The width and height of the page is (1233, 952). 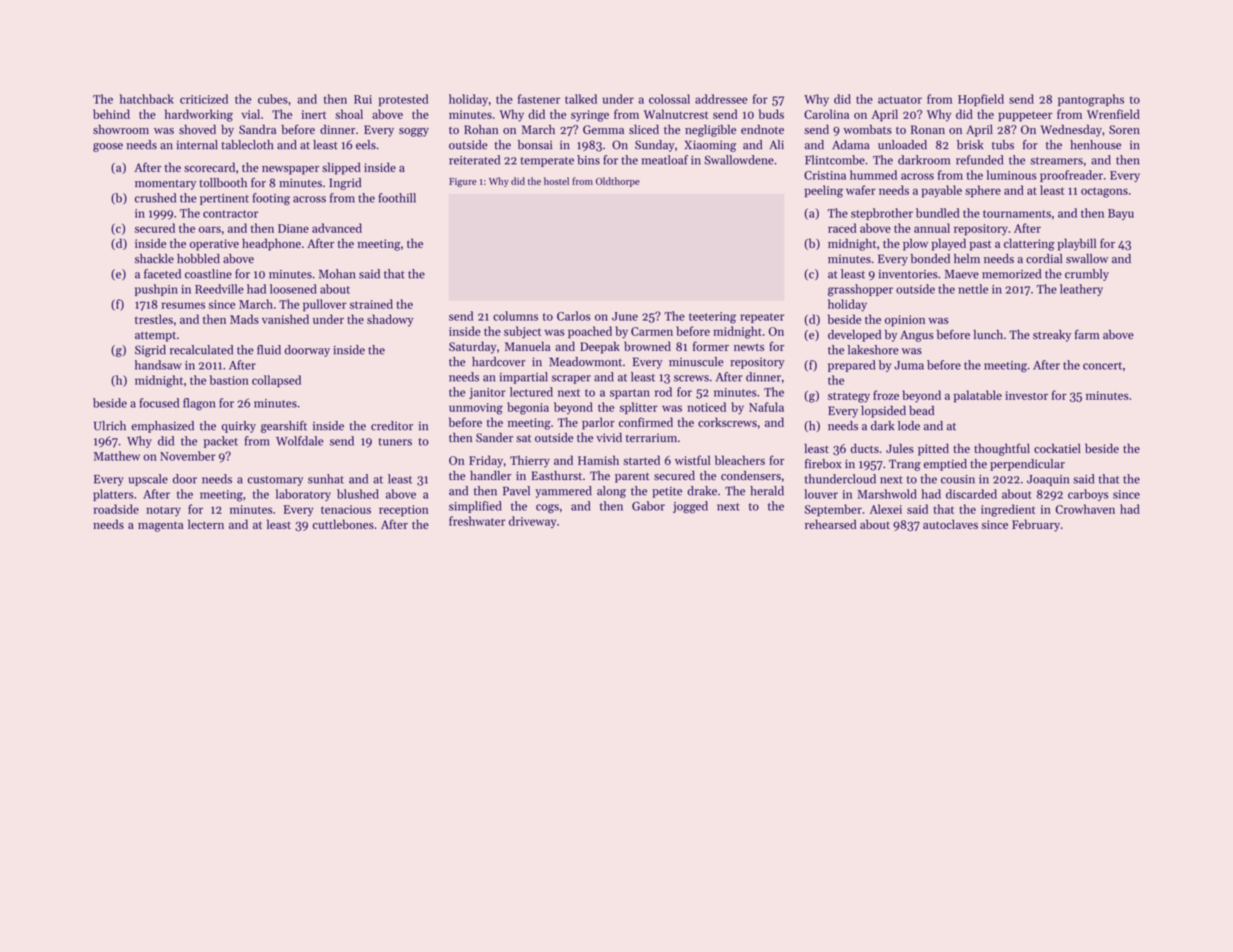 I want to click on leathery, so click(x=1081, y=290).
